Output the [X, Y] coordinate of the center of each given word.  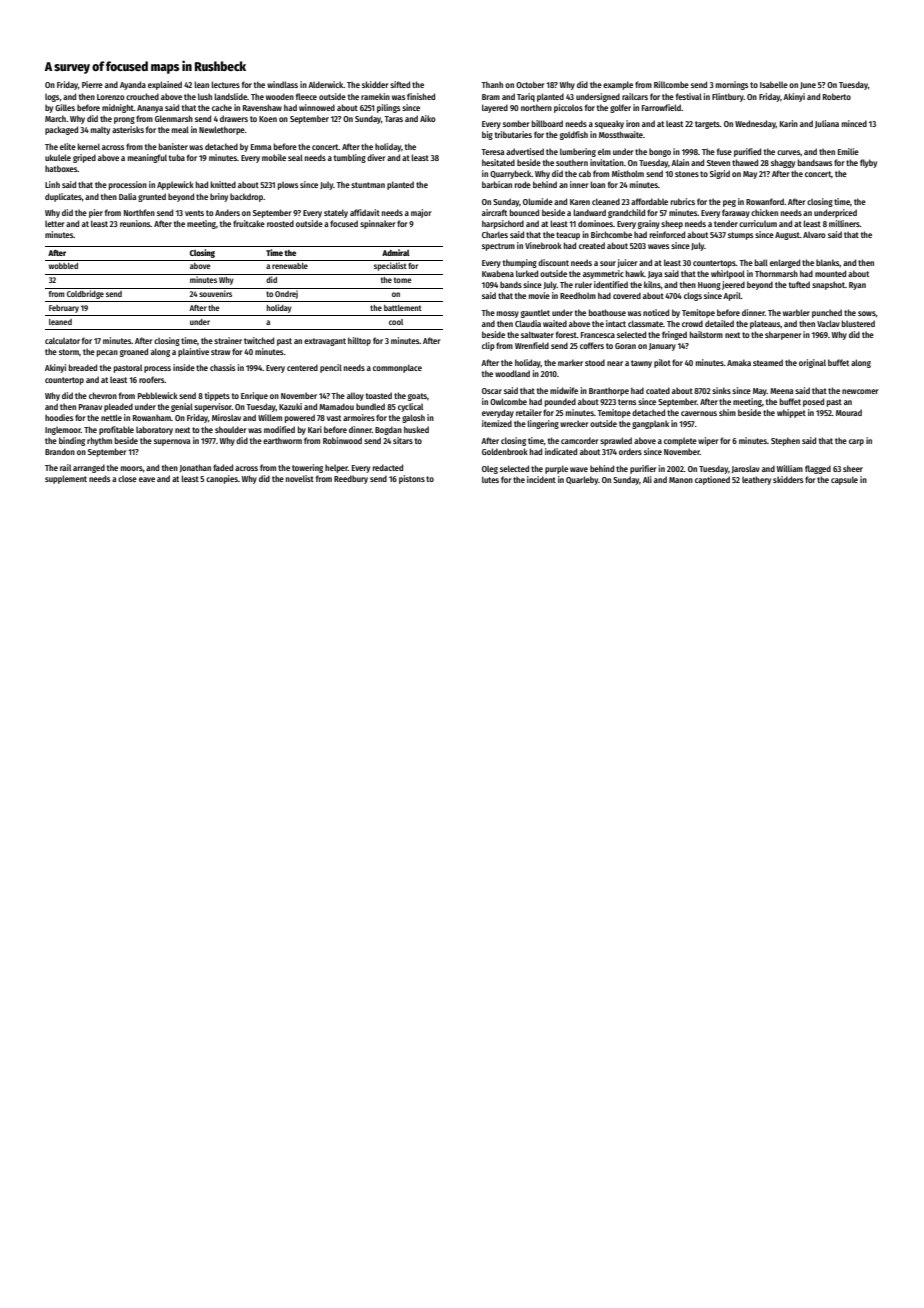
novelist [300, 478]
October [530, 84]
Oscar [492, 391]
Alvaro [814, 234]
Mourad [849, 412]
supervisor [213, 407]
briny [219, 197]
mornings [732, 85]
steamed [768, 362]
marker [570, 362]
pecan [107, 353]
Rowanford [765, 201]
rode [523, 184]
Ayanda [133, 85]
